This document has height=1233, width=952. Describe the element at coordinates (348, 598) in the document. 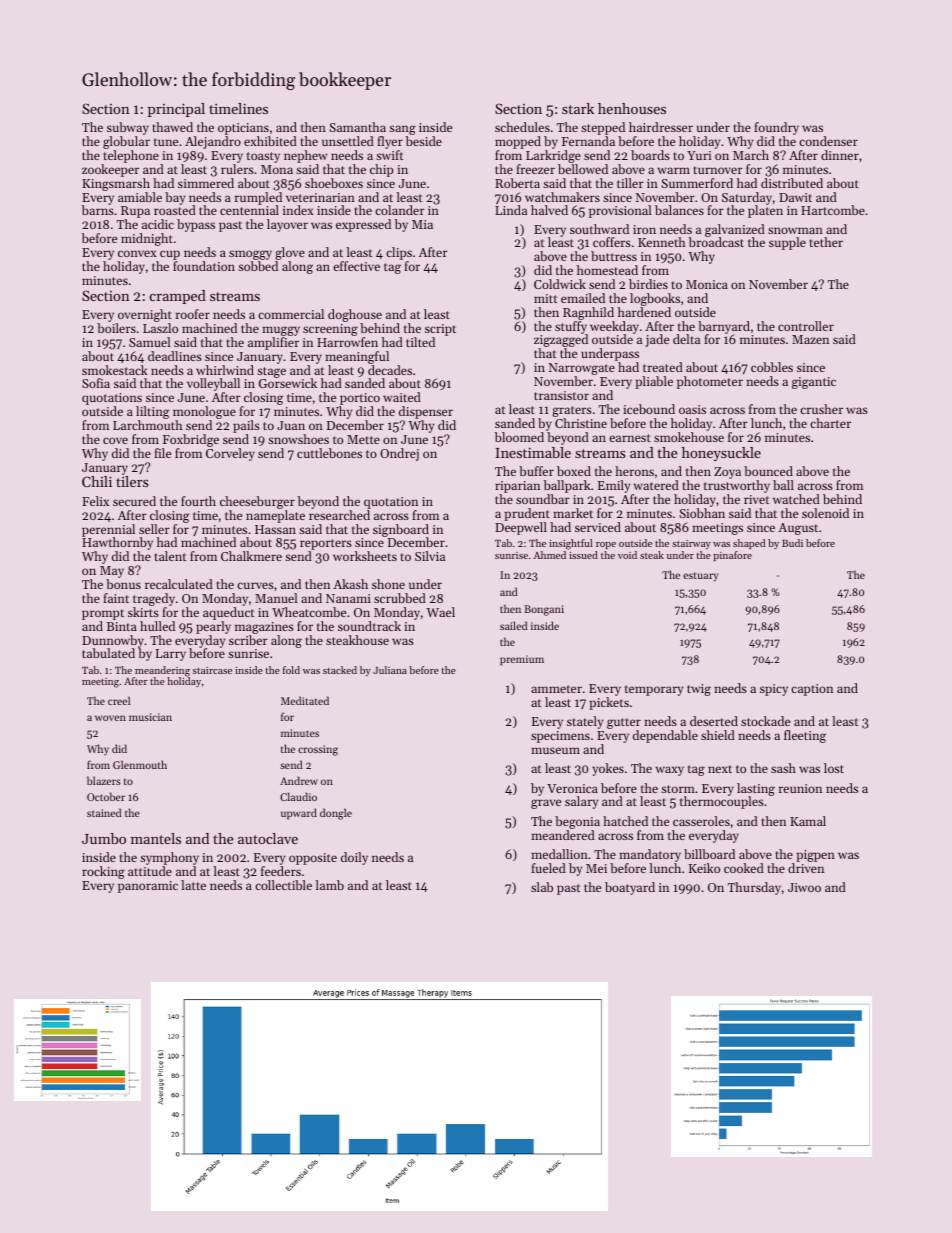

I see `Nanami` at that location.
